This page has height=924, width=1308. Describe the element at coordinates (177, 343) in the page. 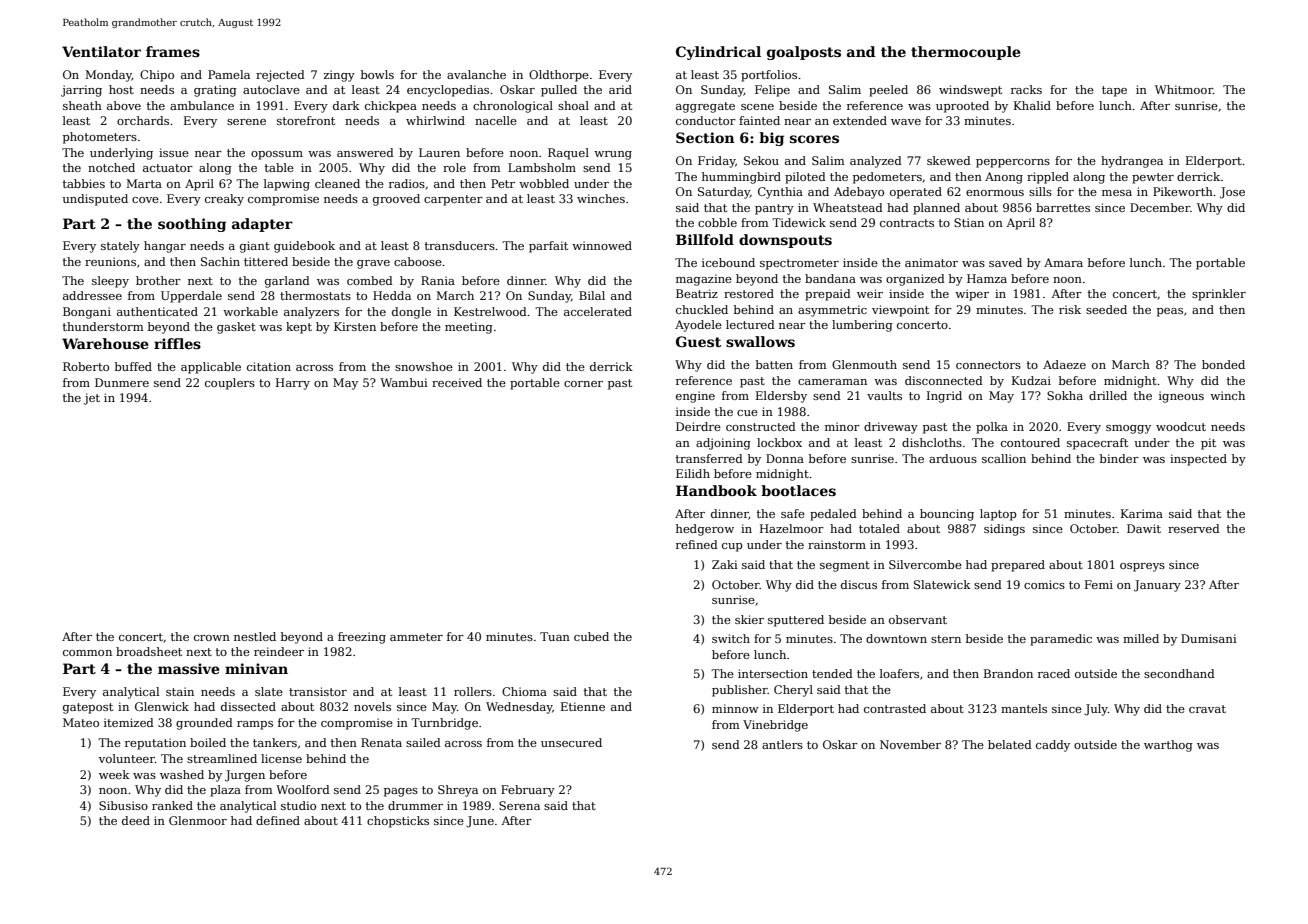

I see `riffles` at that location.
